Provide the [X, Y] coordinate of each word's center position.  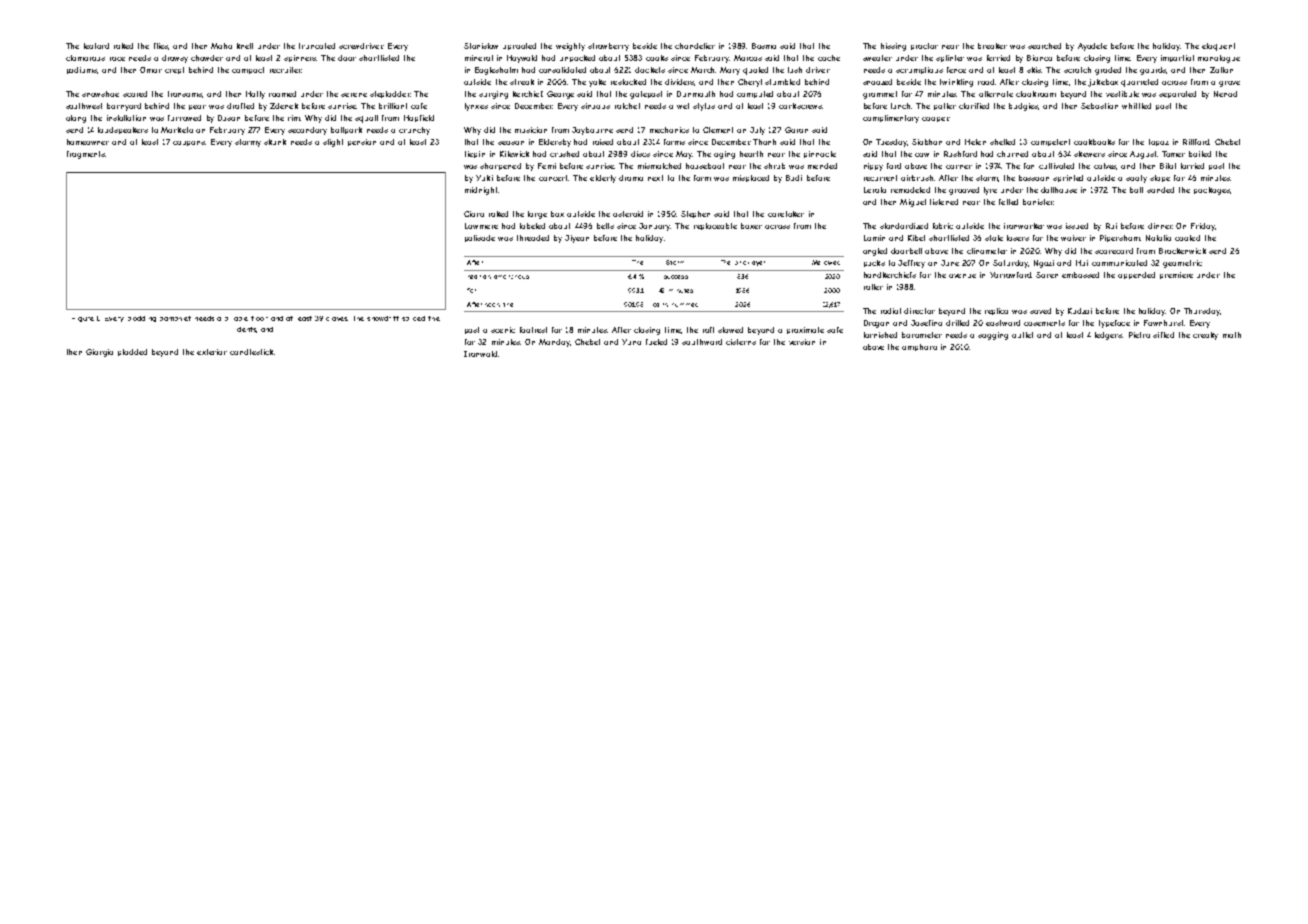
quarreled [1139, 83]
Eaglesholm [496, 71]
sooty [1136, 179]
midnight [481, 191]
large [537, 215]
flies [161, 46]
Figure [83, 319]
